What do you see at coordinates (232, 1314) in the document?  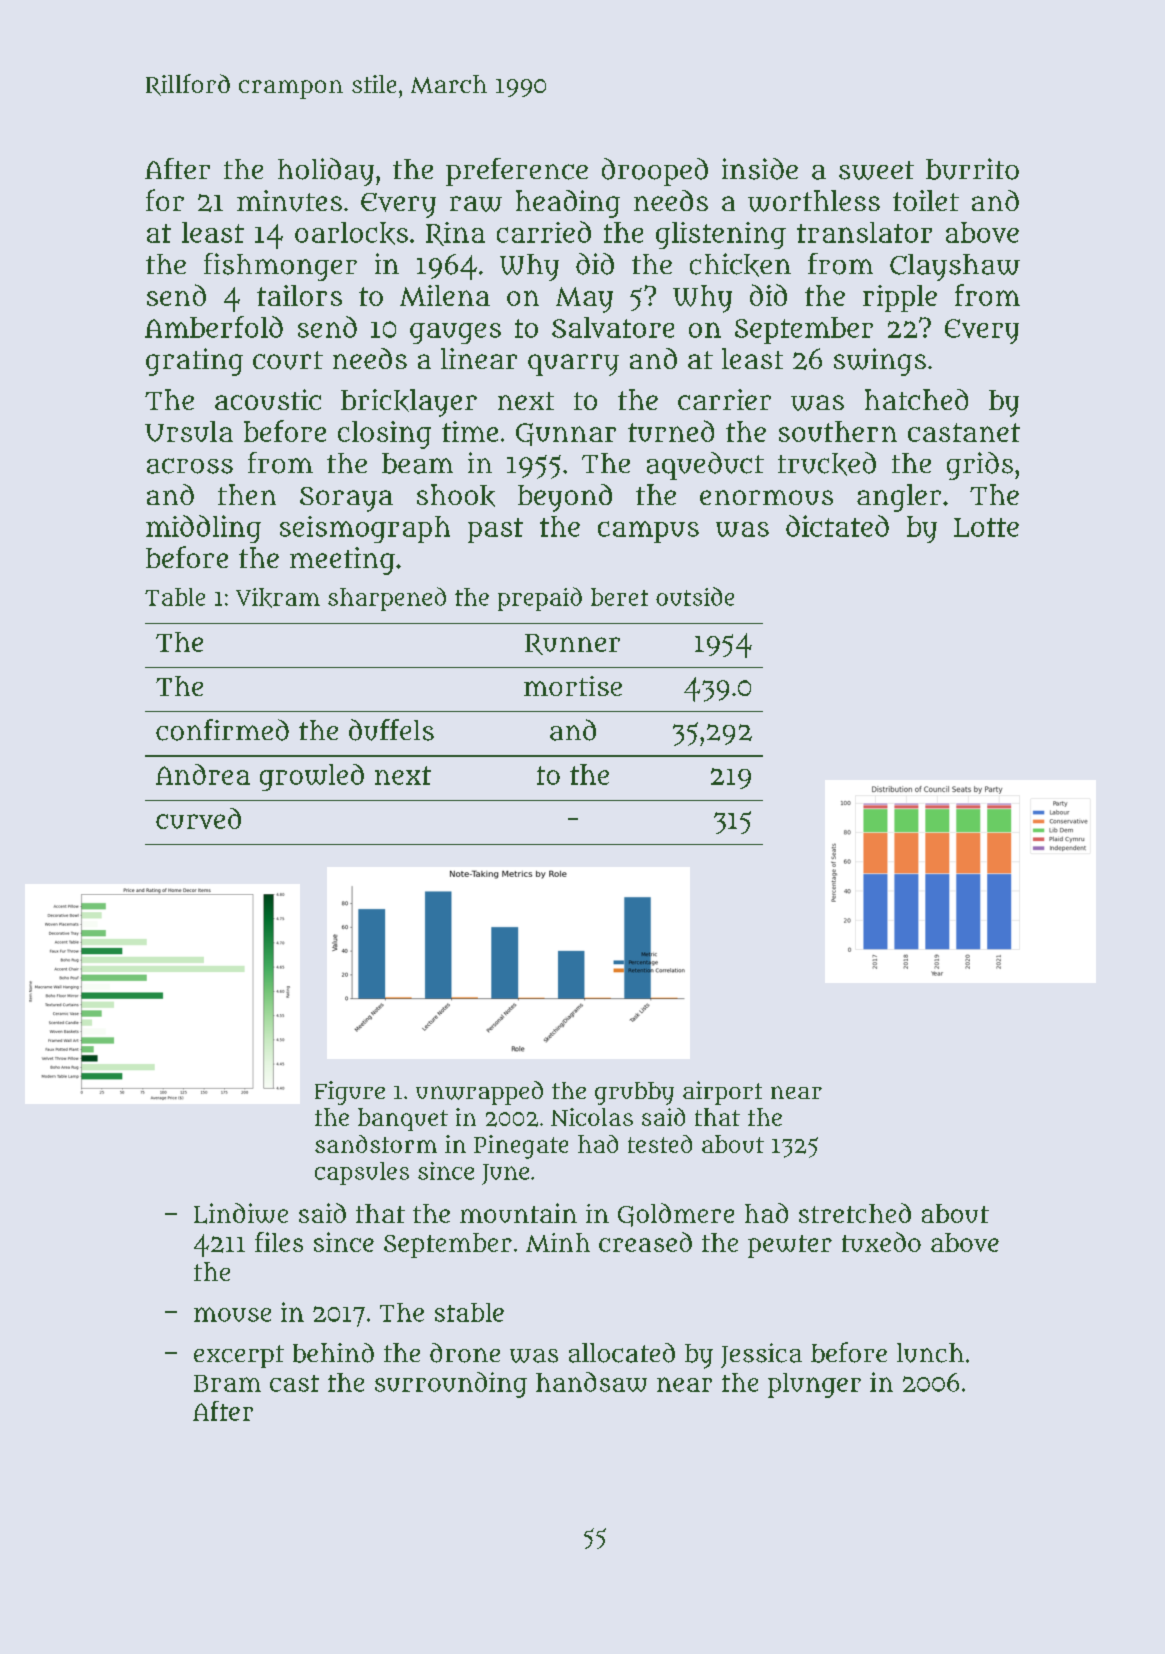 I see `mouse` at bounding box center [232, 1314].
